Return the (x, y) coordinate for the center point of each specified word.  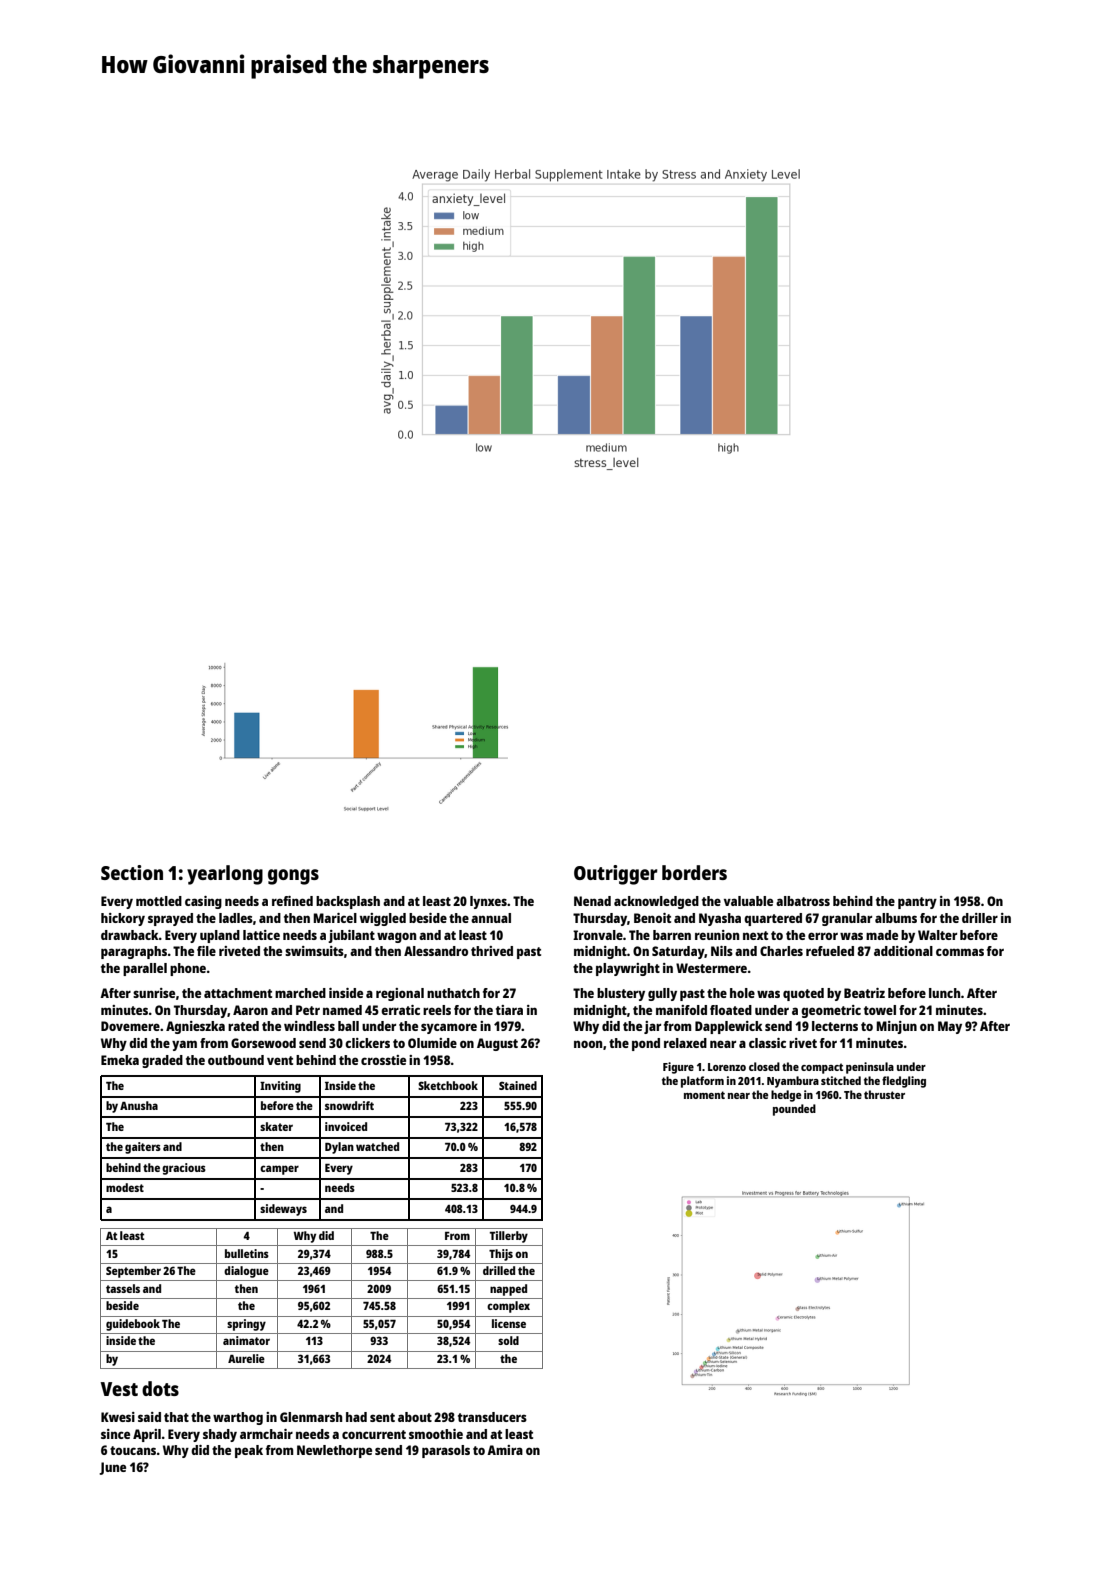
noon (588, 1044)
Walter (937, 935)
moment (704, 1095)
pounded (794, 1110)
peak (249, 1451)
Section (132, 872)
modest (125, 1187)
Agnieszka (195, 1027)
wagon (396, 937)
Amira (505, 1450)
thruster (884, 1094)
